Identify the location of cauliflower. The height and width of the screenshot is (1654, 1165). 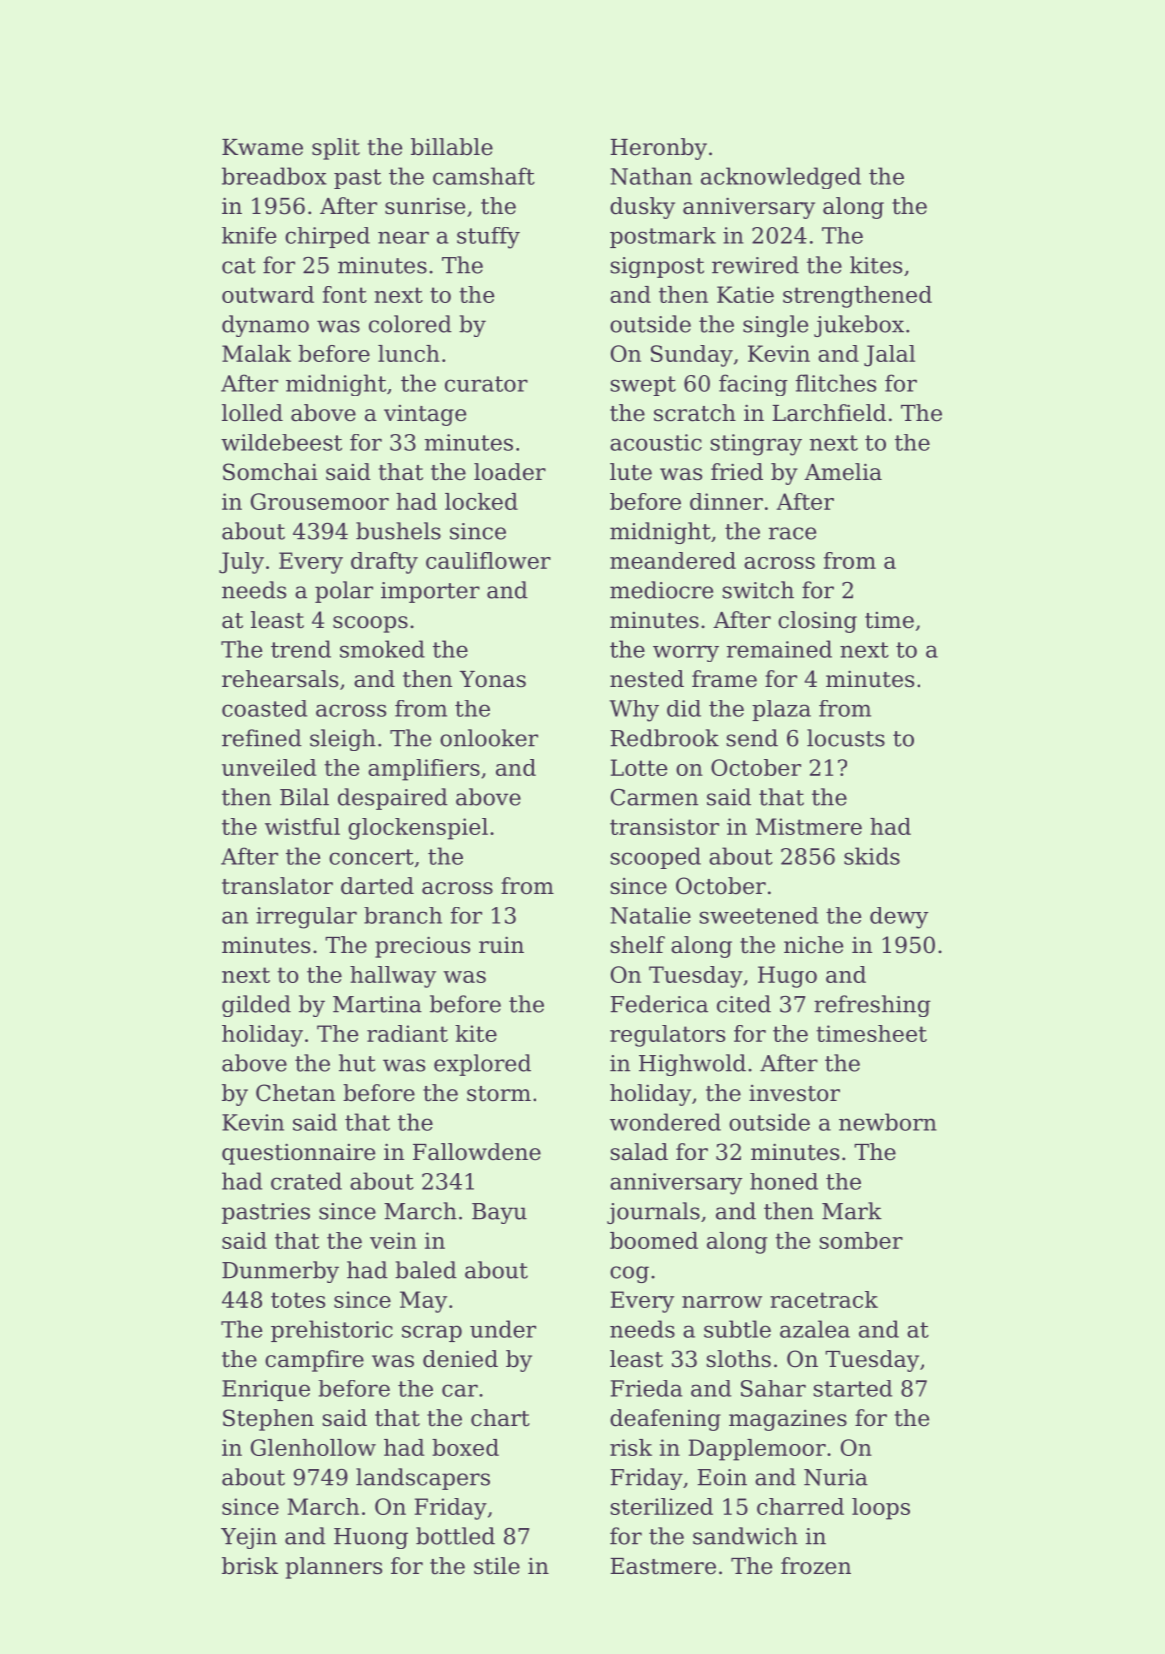
(488, 560).
